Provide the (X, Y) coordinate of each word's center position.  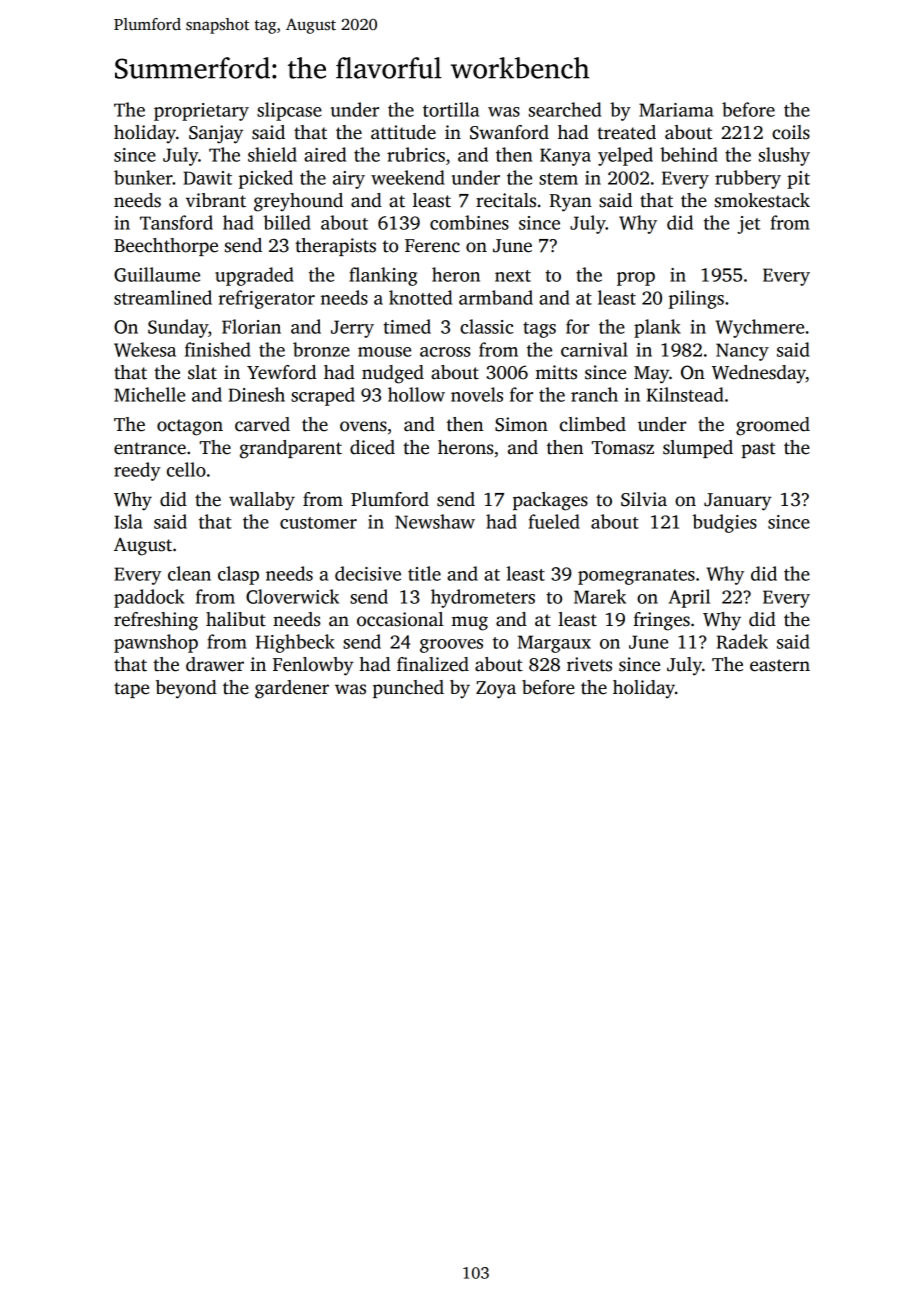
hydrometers (483, 598)
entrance (150, 448)
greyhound (298, 202)
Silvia (644, 499)
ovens (363, 426)
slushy (784, 156)
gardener (292, 689)
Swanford (509, 132)
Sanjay (216, 134)
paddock (149, 598)
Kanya (565, 157)
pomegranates (636, 577)
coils (791, 132)
